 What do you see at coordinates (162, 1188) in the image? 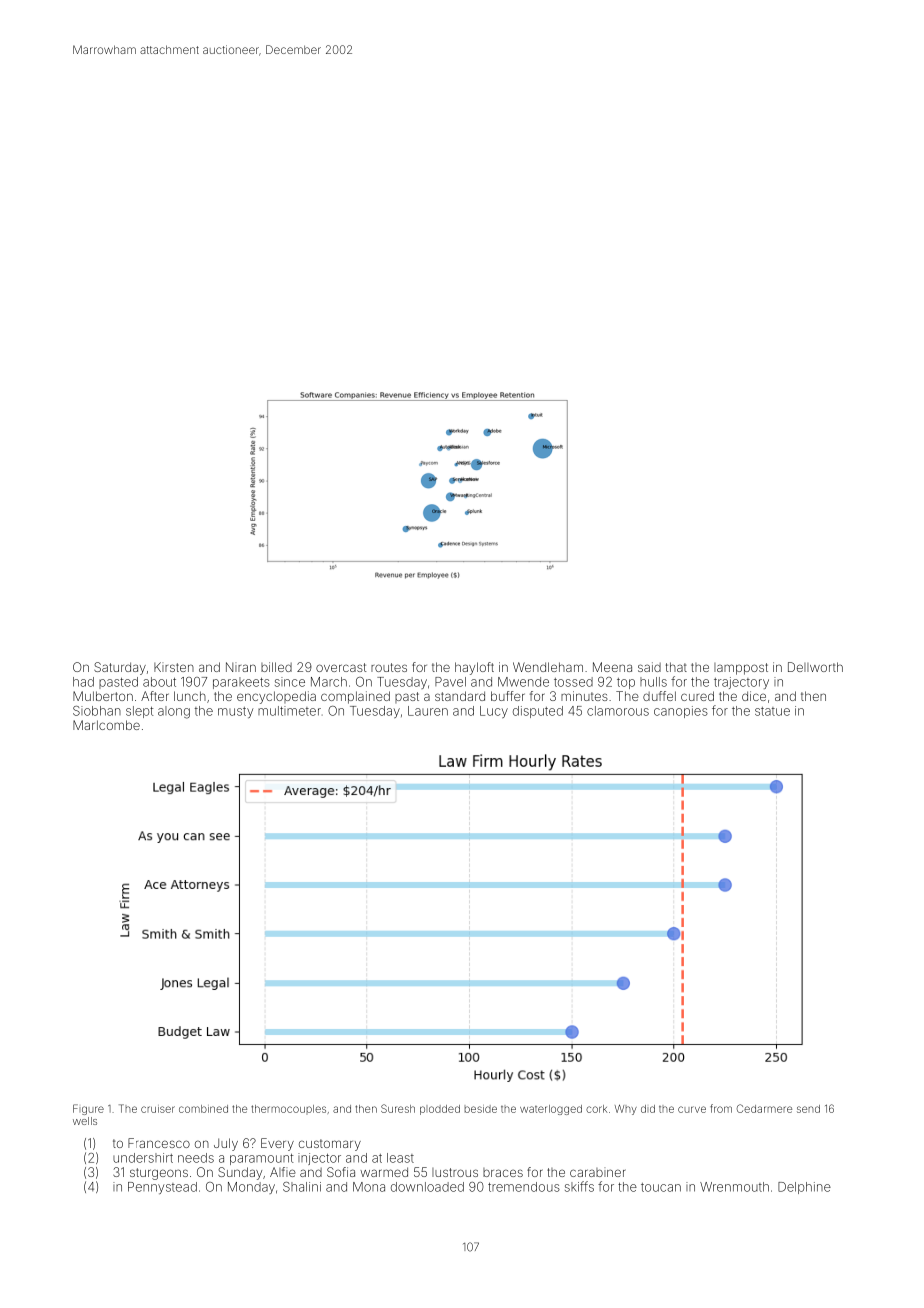
I see `Pennystead` at bounding box center [162, 1188].
